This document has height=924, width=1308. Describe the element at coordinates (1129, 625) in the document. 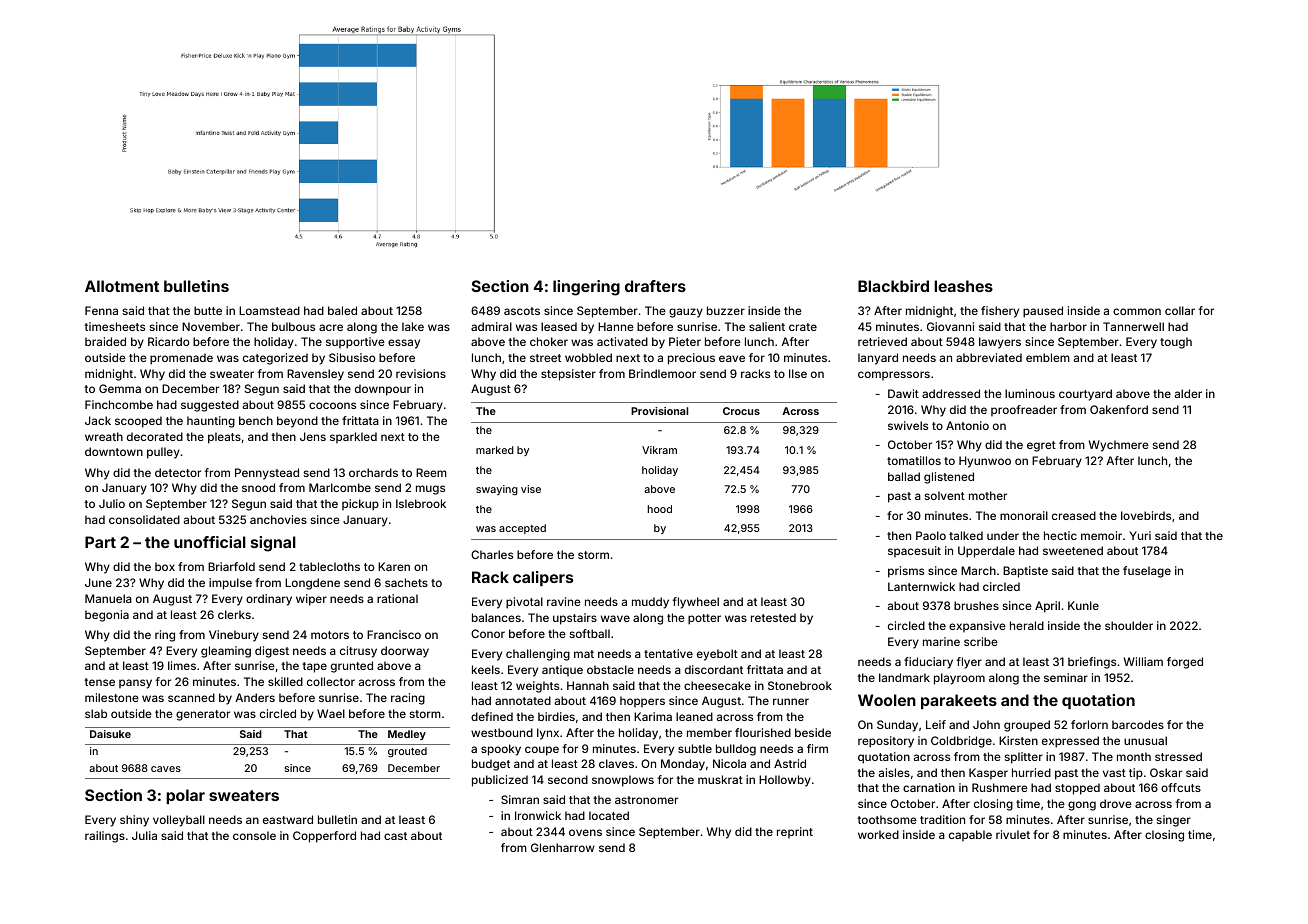

I see `shoulder` at that location.
